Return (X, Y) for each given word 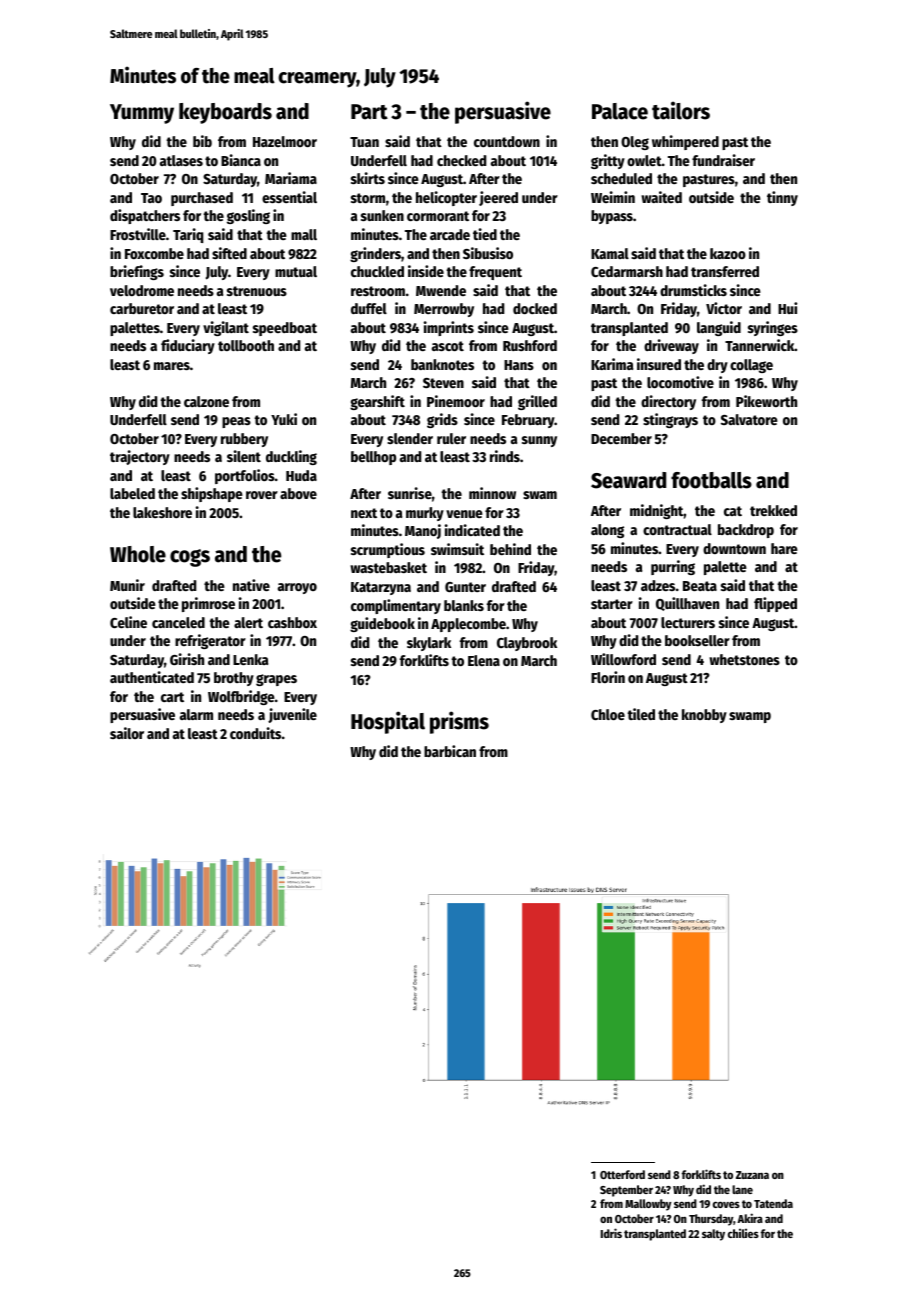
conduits (255, 733)
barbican (450, 751)
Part (369, 112)
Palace (620, 111)
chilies (743, 1233)
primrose (208, 604)
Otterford (622, 1174)
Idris (611, 1233)
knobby (704, 716)
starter (612, 604)
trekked (773, 510)
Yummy (142, 114)
